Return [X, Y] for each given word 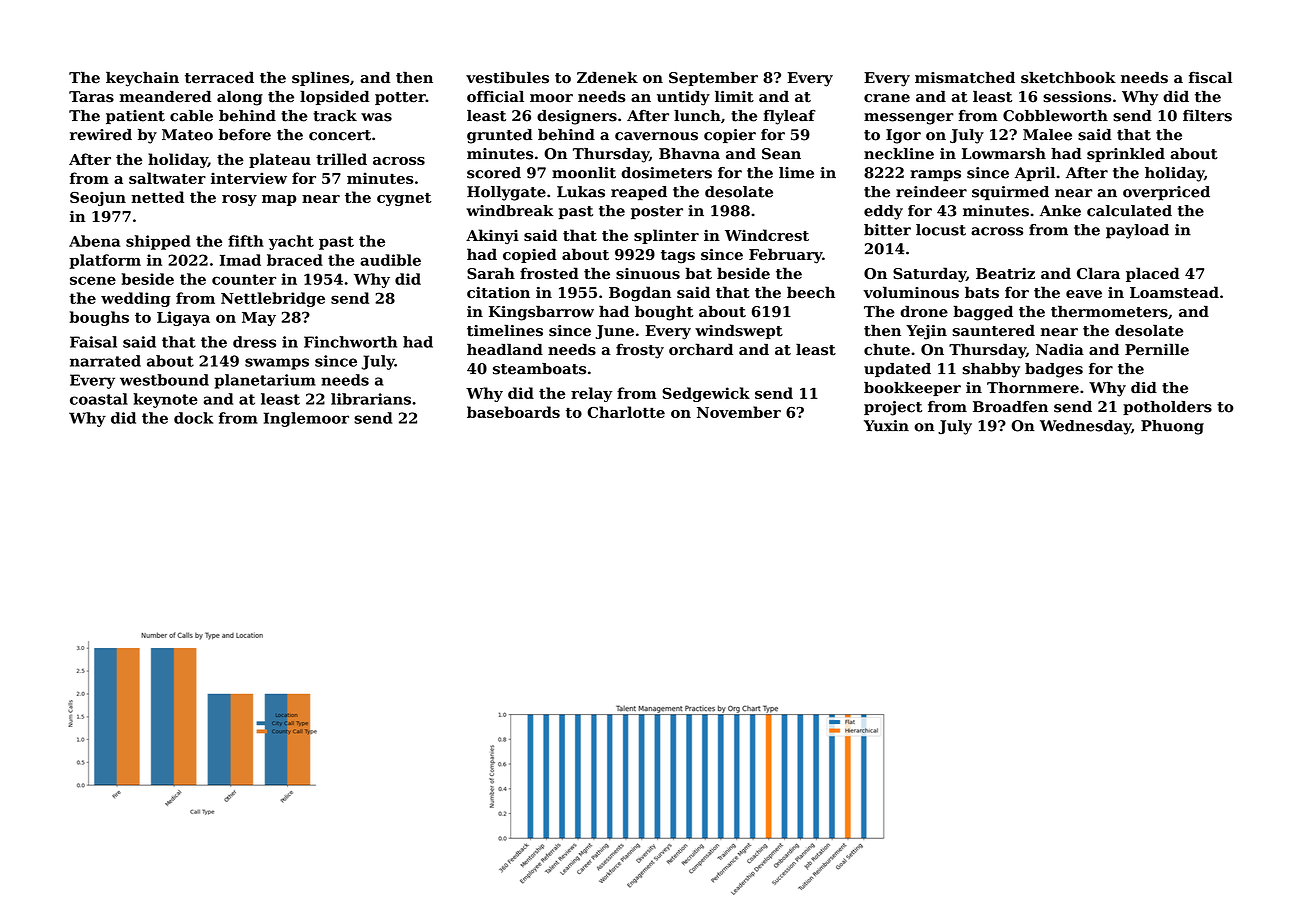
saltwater [167, 178]
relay [591, 394]
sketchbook [1068, 77]
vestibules [507, 77]
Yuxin [886, 426]
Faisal [93, 342]
